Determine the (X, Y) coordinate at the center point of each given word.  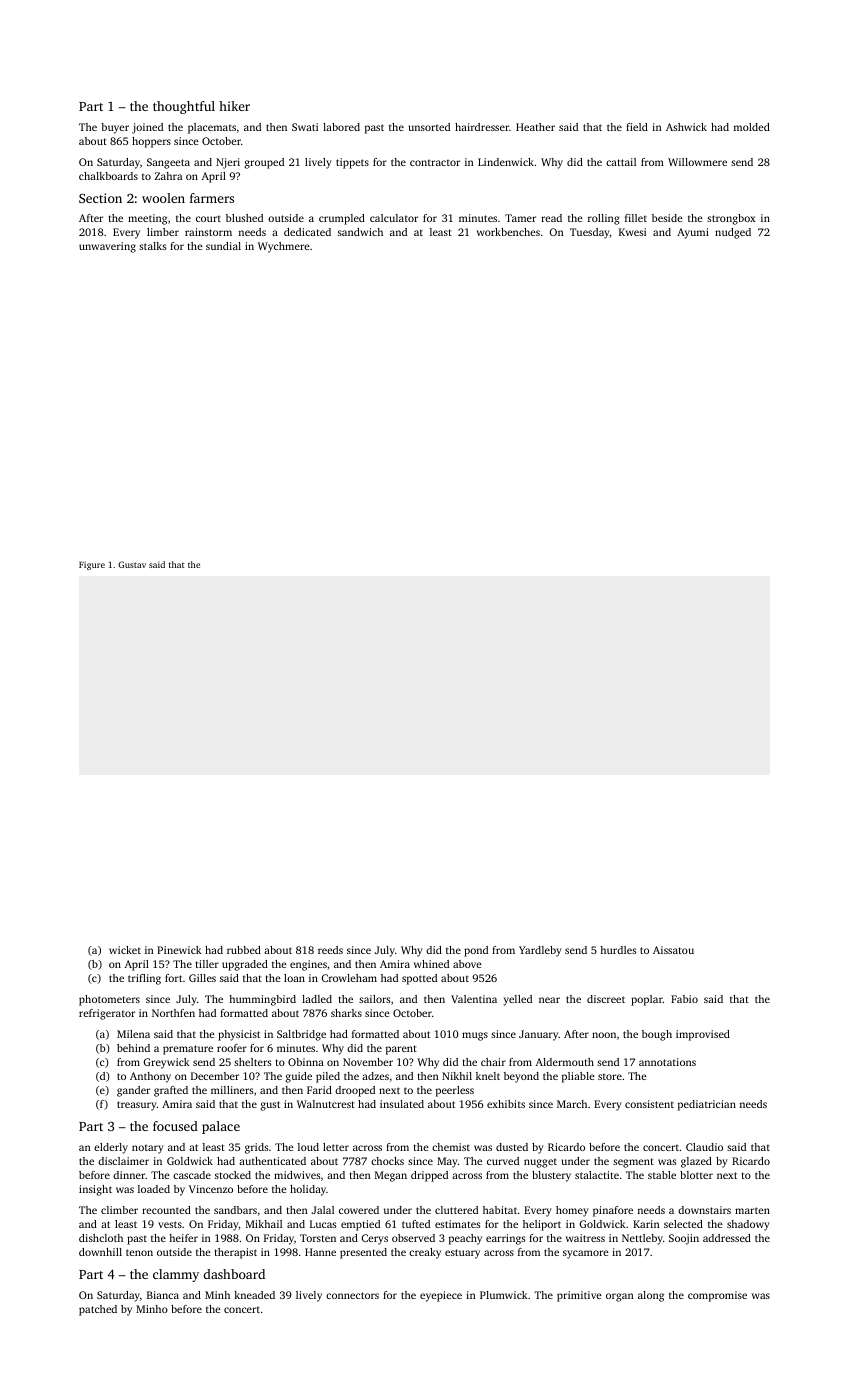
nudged (733, 233)
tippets (352, 163)
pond (476, 951)
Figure (92, 565)
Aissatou (673, 950)
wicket (125, 950)
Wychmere (284, 247)
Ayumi (693, 233)
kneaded (254, 1295)
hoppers (151, 142)
